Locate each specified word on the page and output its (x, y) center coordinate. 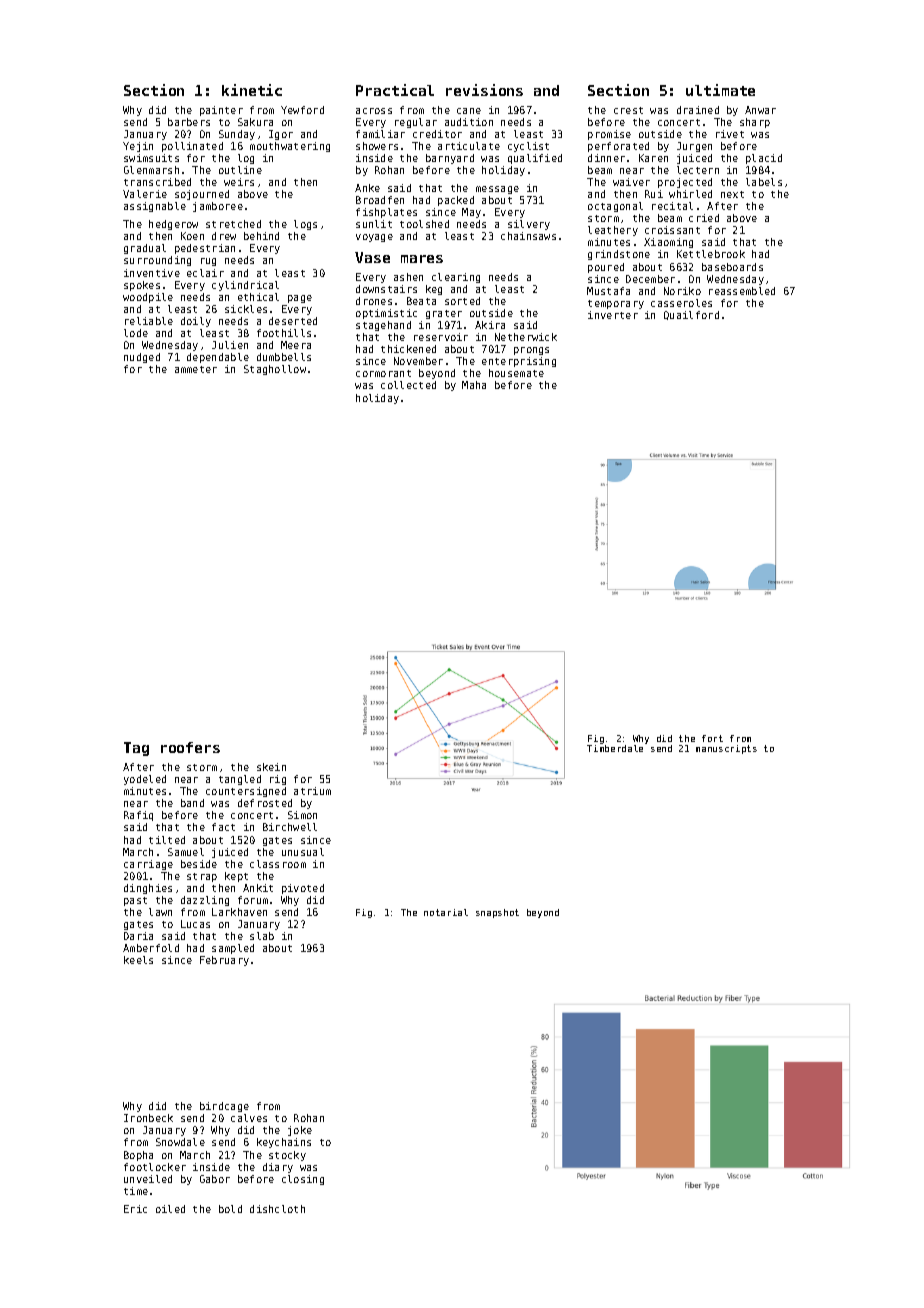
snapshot (497, 913)
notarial (446, 912)
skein (271, 767)
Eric (135, 1209)
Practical (395, 90)
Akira (490, 325)
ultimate (720, 90)
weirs (239, 182)
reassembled (742, 291)
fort (712, 738)
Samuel (186, 852)
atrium (312, 791)
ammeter (196, 369)
